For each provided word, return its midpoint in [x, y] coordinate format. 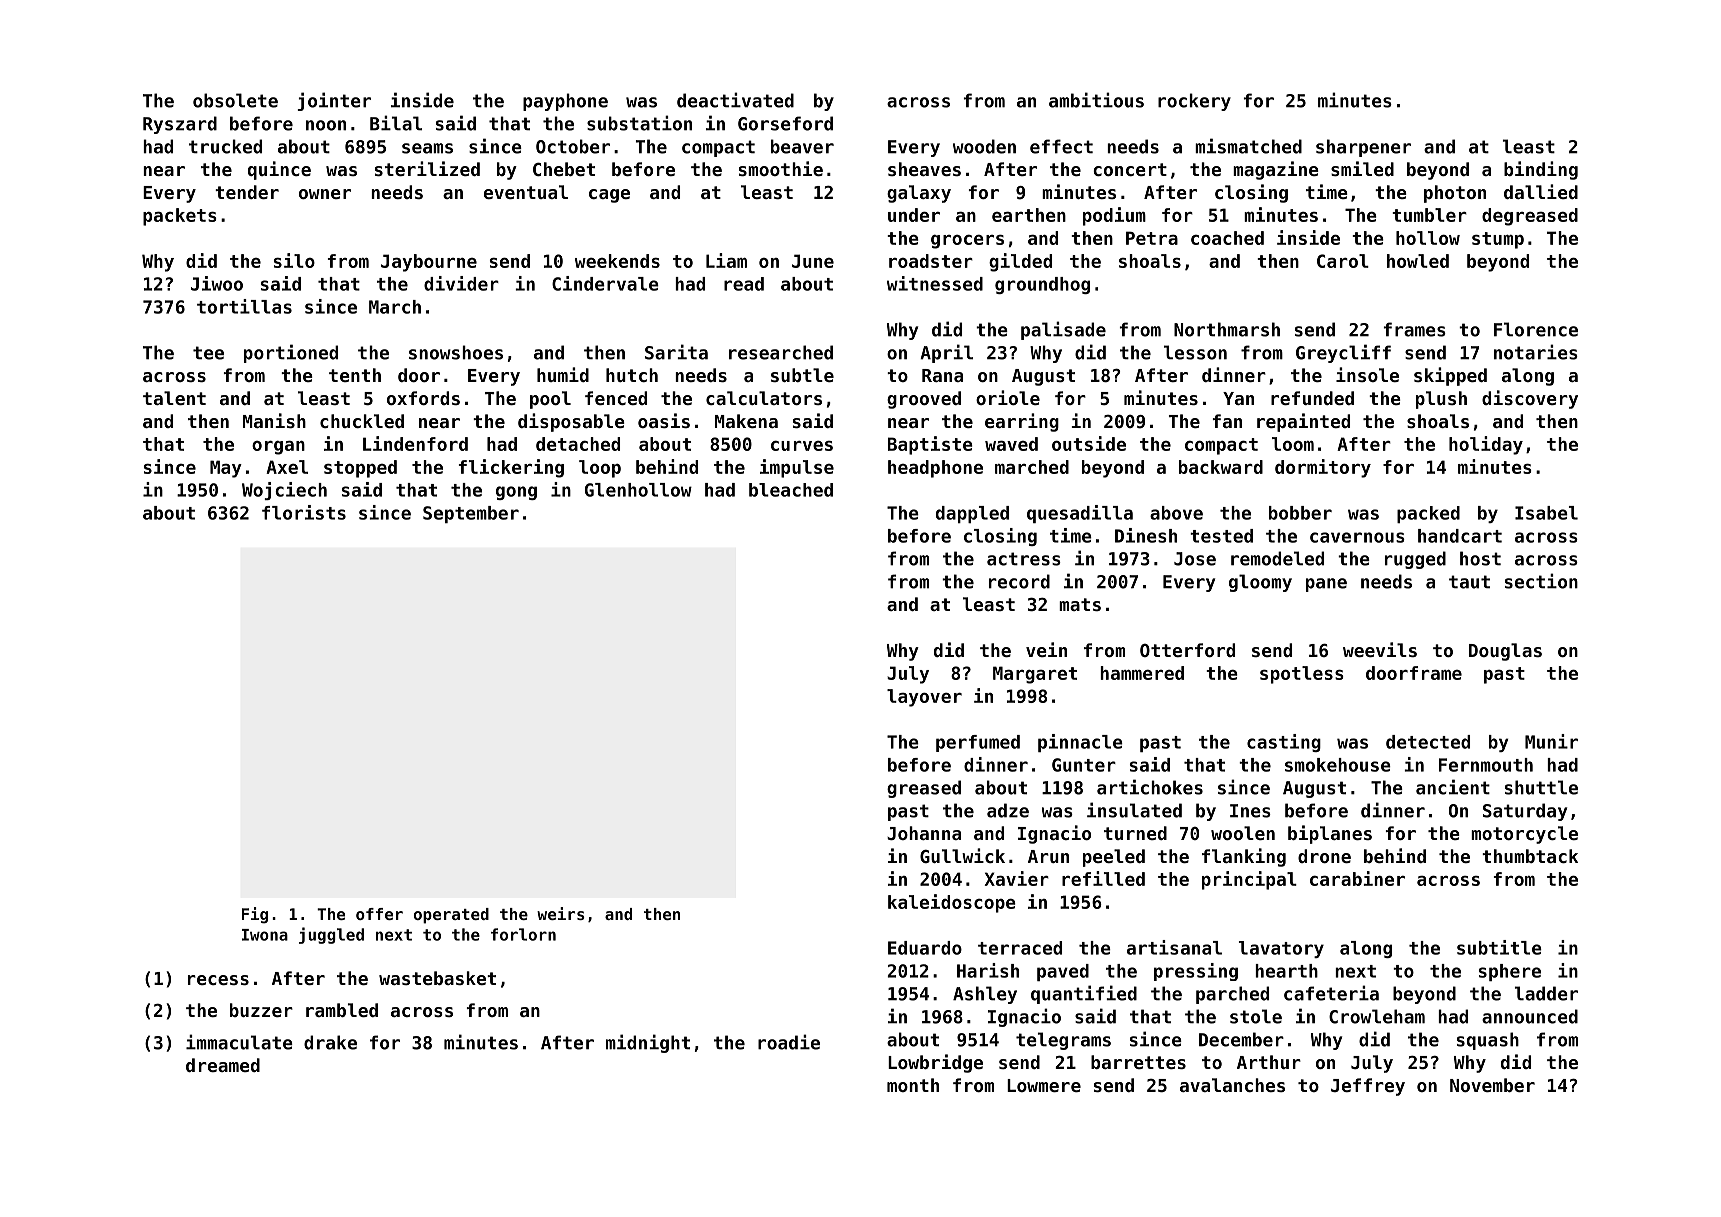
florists [304, 512]
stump [1498, 240]
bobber [1300, 513]
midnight [648, 1043]
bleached [791, 490]
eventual [526, 192]
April [946, 353]
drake [330, 1042]
